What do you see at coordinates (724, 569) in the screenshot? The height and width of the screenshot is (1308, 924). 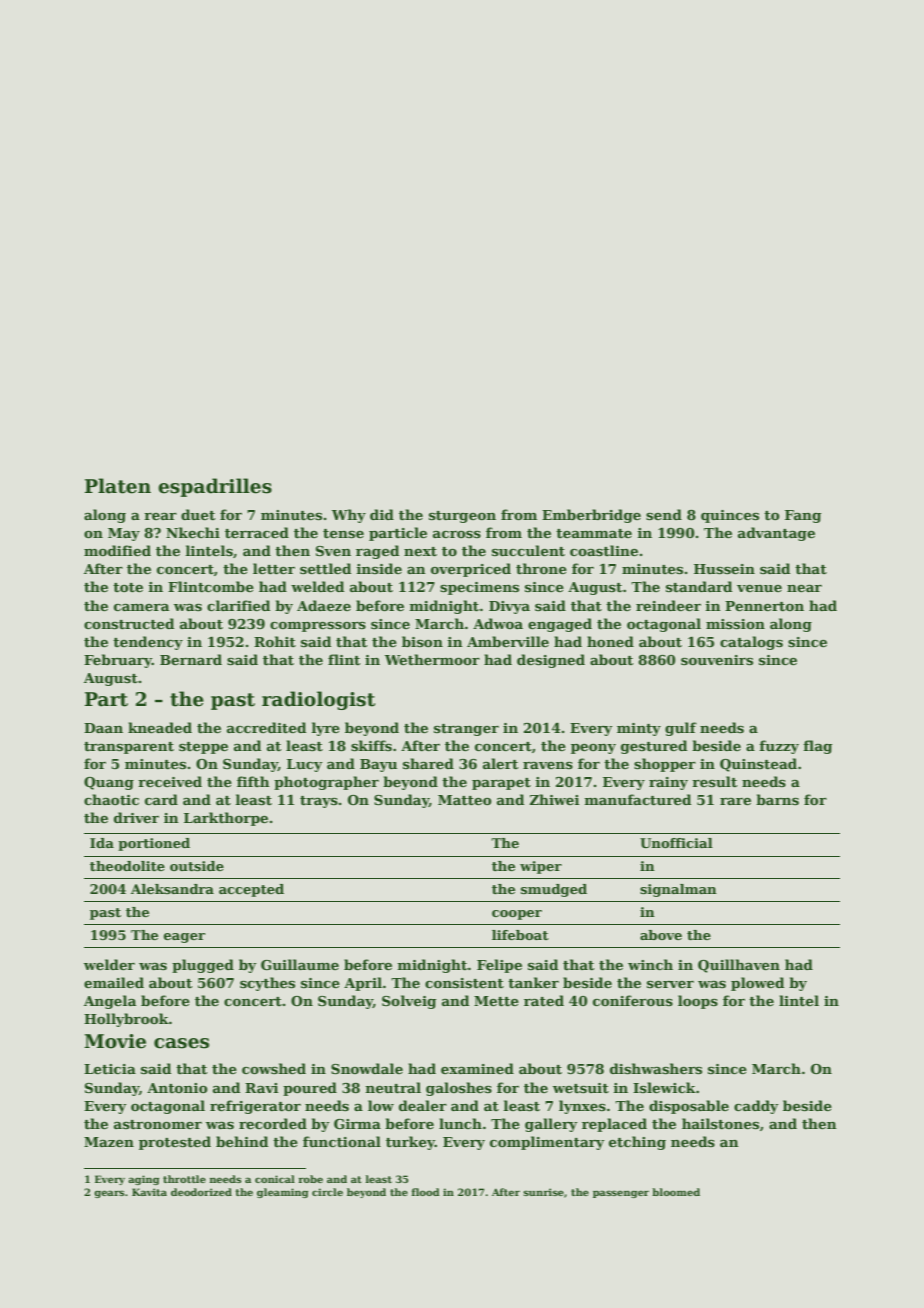 I see `Hussein` at bounding box center [724, 569].
